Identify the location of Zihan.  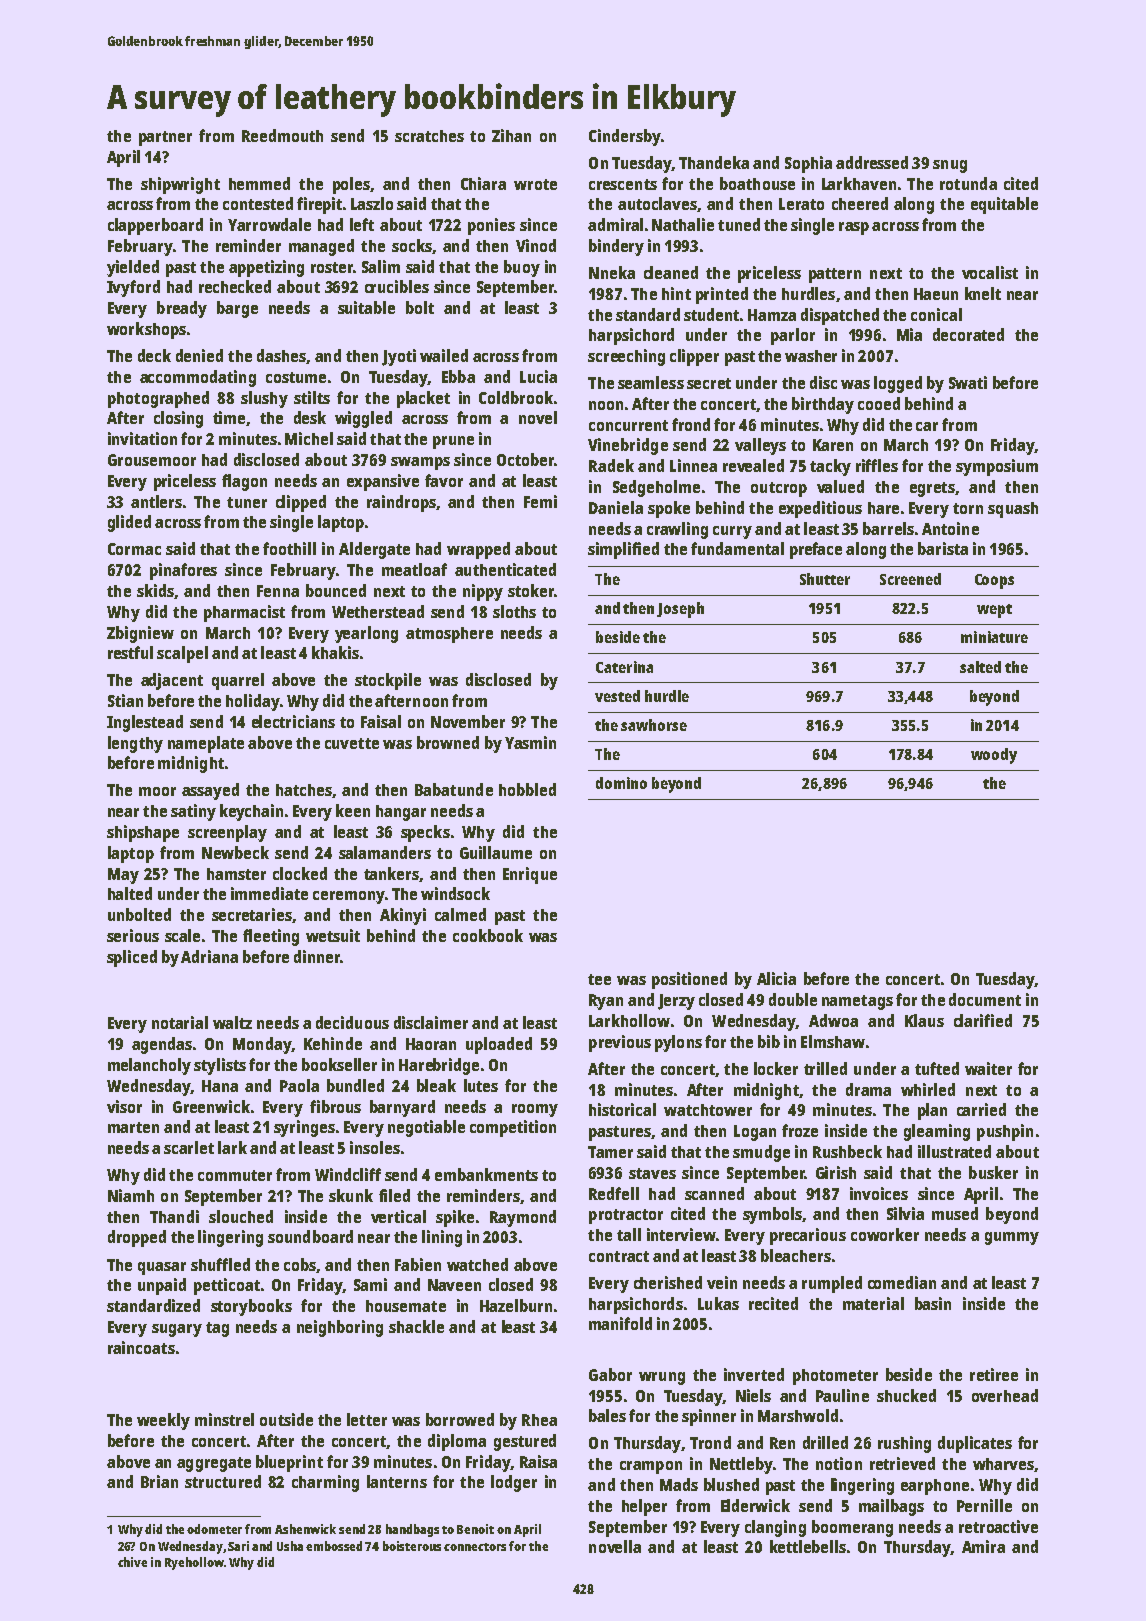
(511, 135).
